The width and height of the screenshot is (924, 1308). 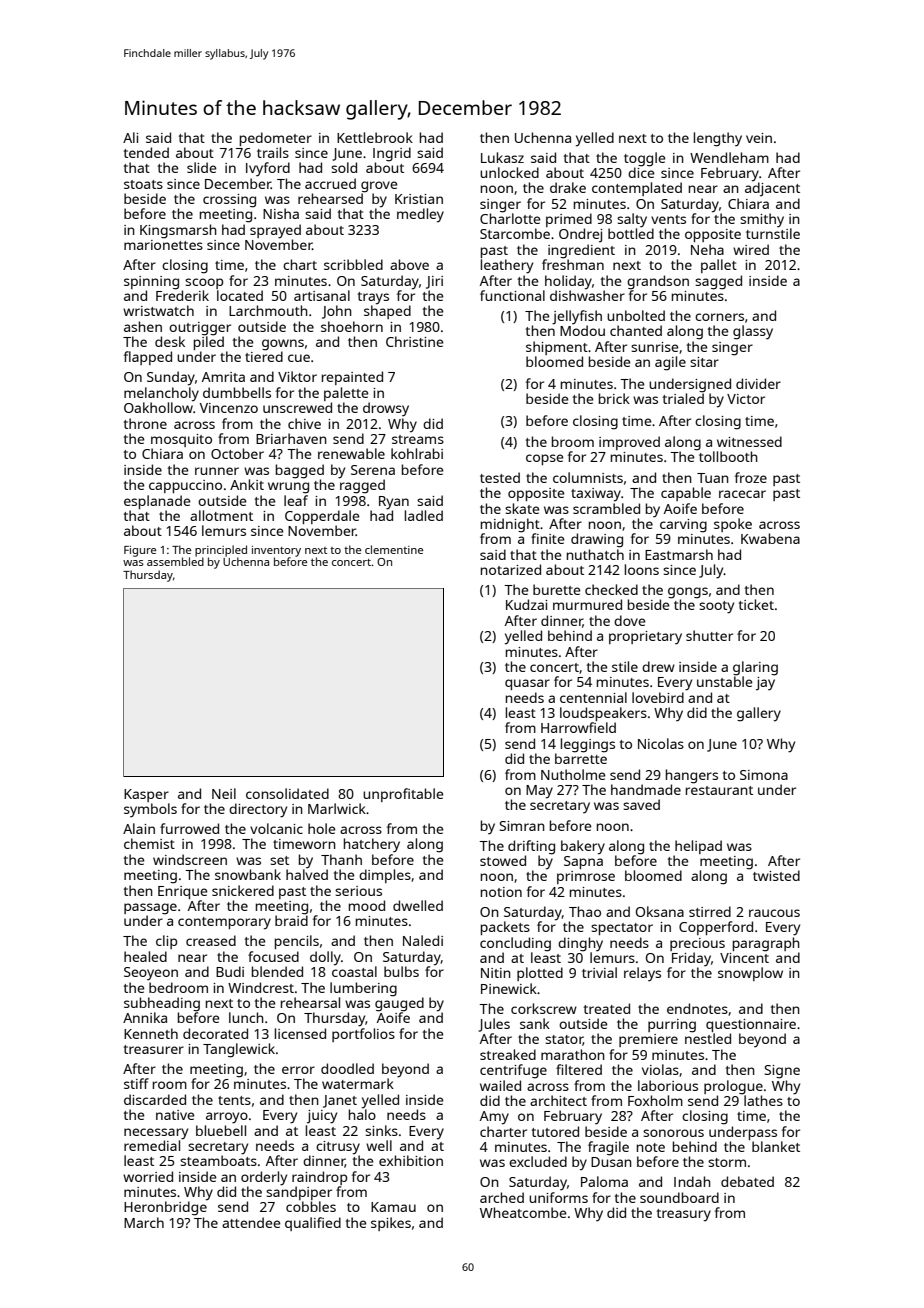 What do you see at coordinates (629, 443) in the screenshot?
I see `improved` at bounding box center [629, 443].
